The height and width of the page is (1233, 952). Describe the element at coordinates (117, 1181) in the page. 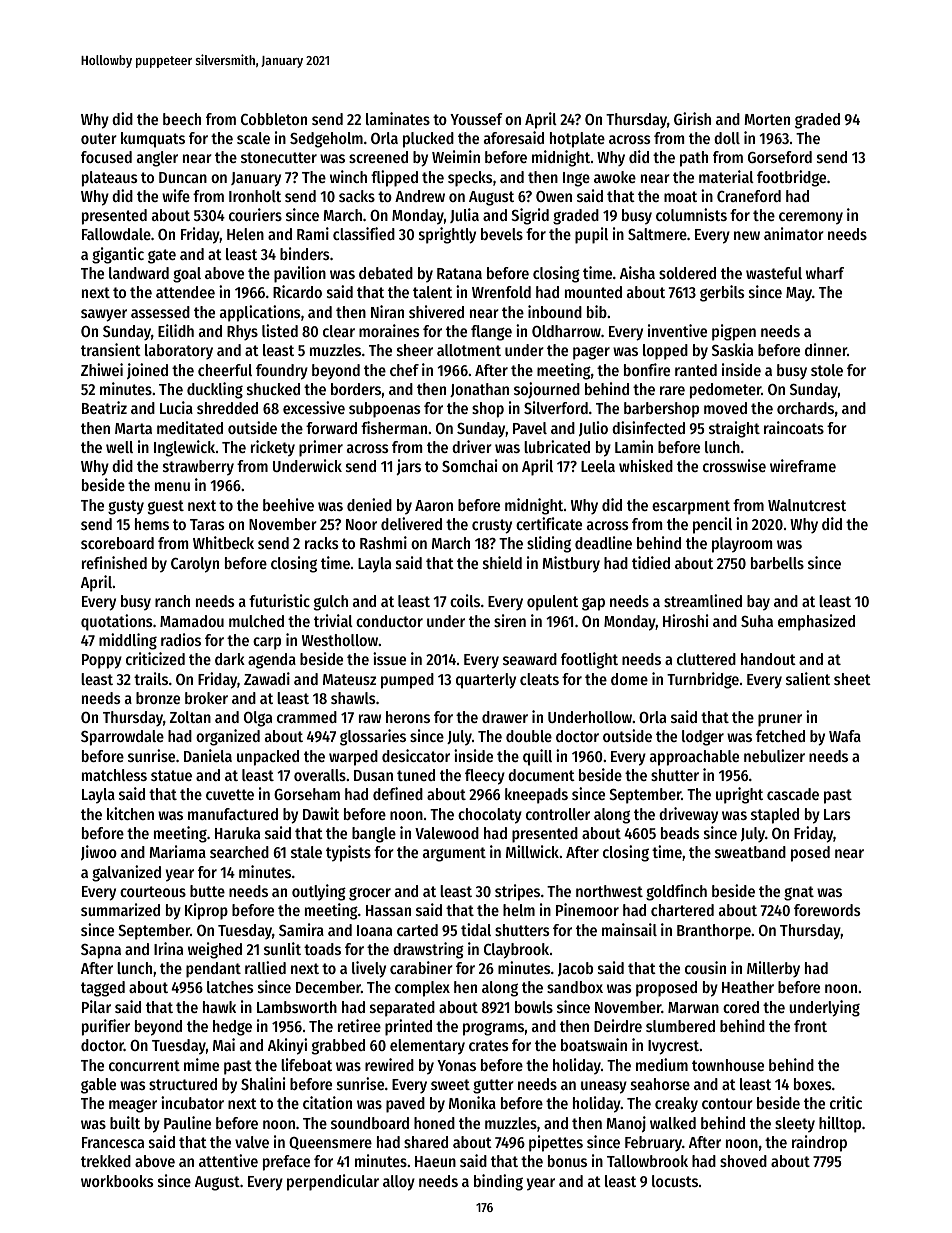

I see `workbooks` at that location.
